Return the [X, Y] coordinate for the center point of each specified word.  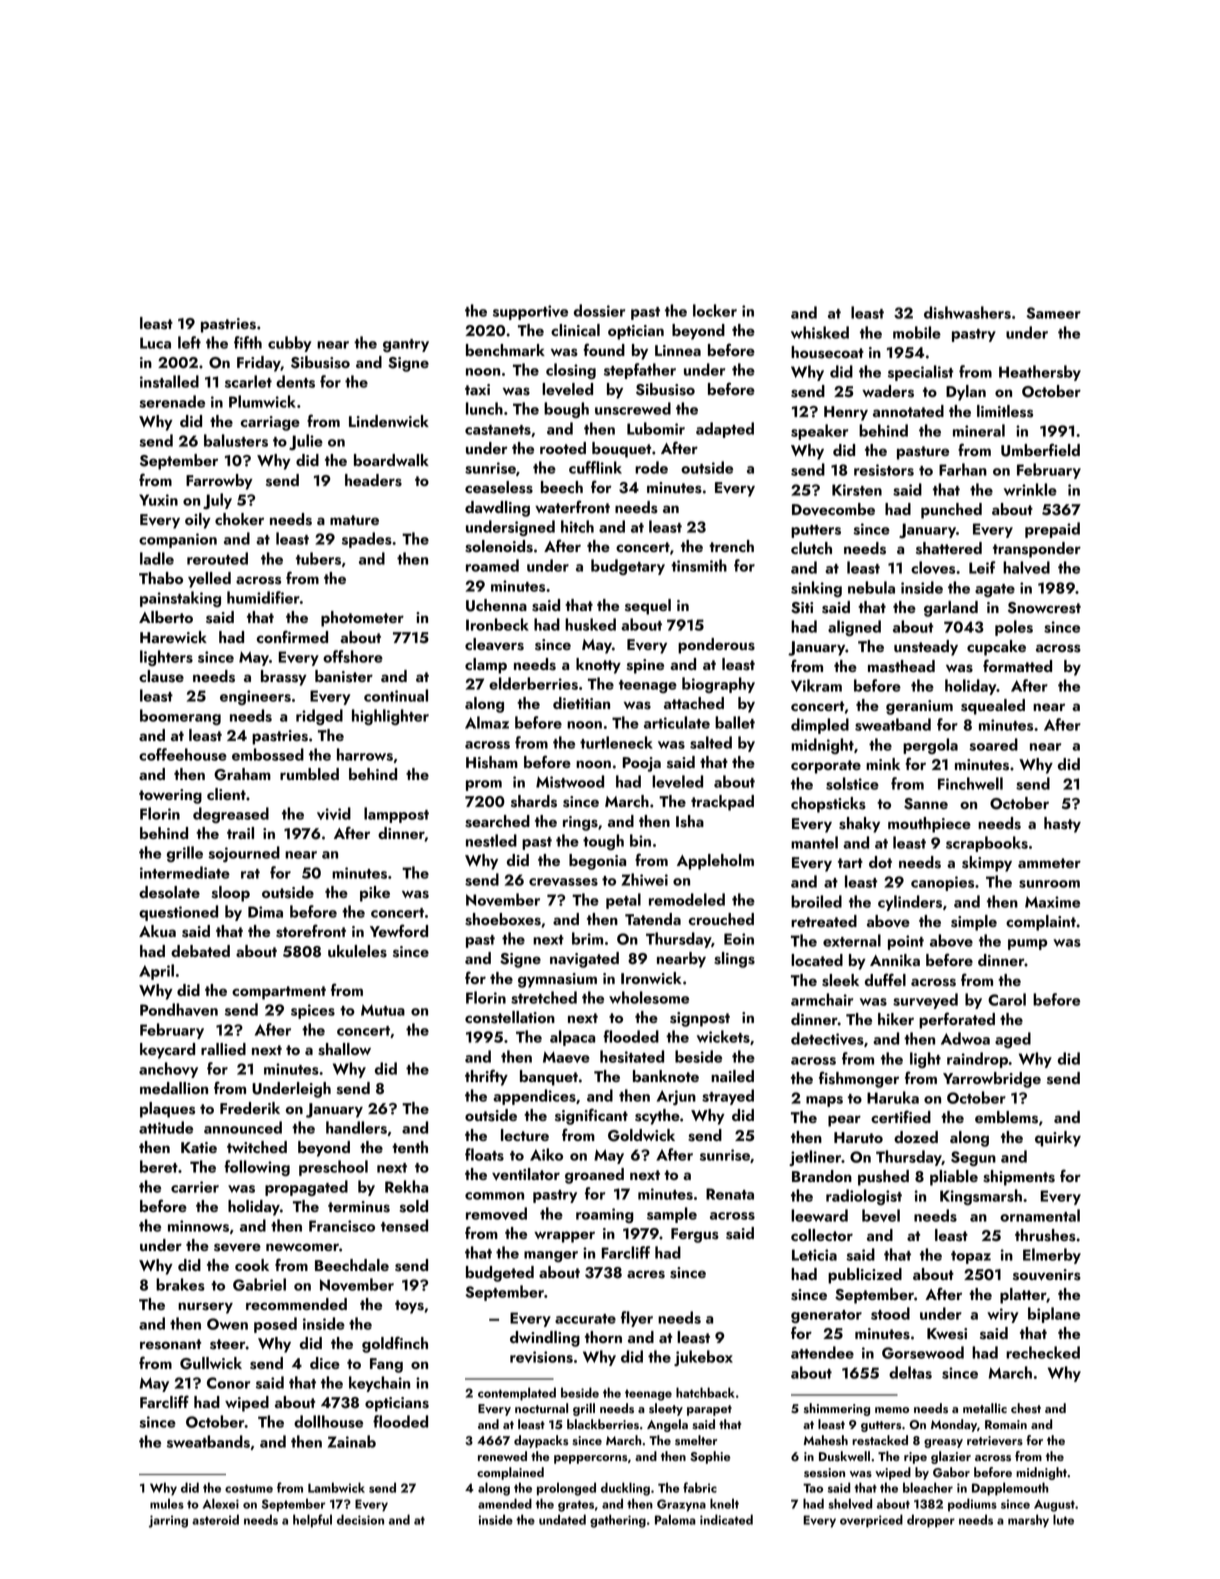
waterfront [572, 506]
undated [562, 1519]
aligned [854, 628]
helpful [312, 1521]
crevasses [563, 882]
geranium [919, 707]
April [156, 972]
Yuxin [158, 500]
